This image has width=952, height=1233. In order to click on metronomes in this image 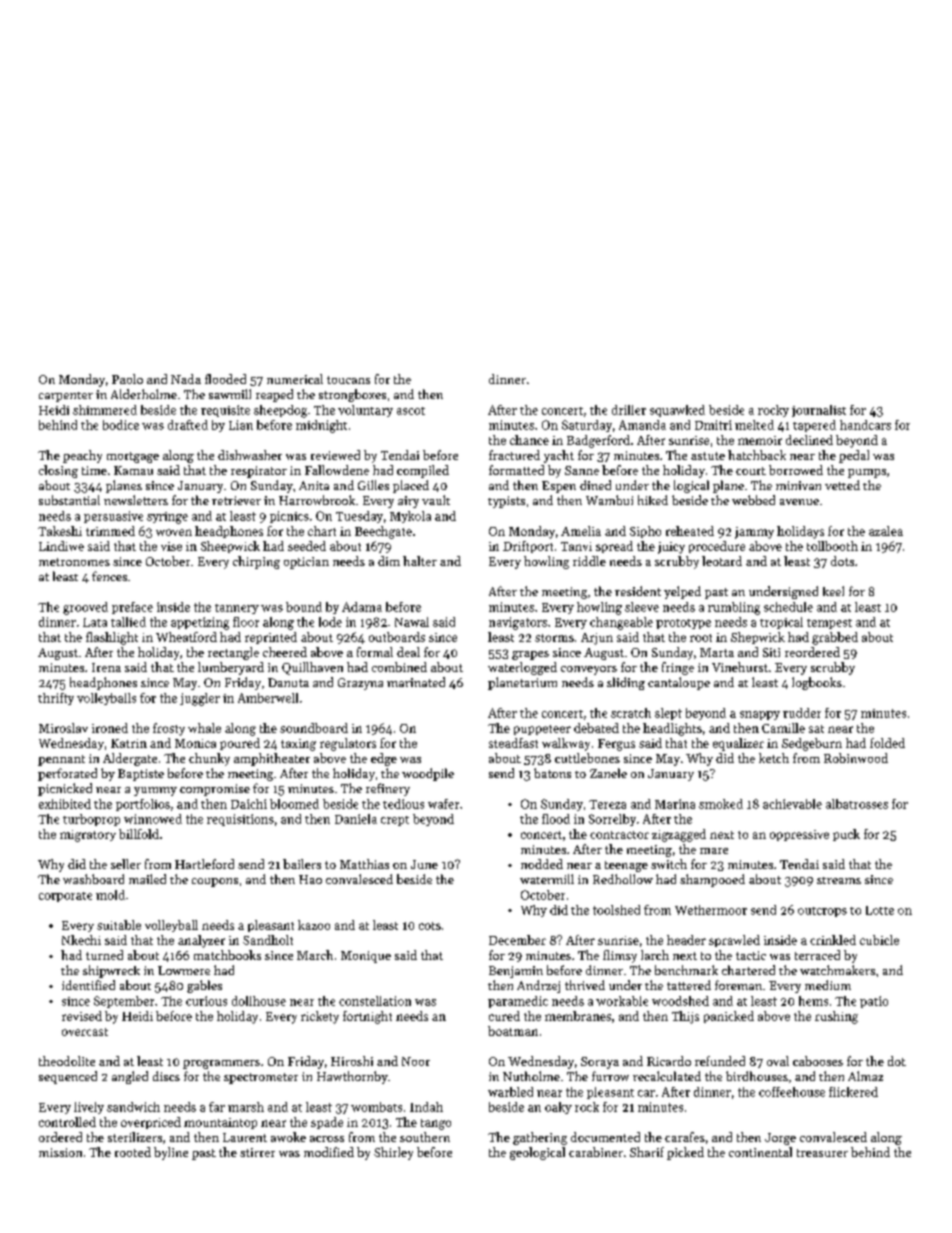, I will do `click(74, 562)`.
